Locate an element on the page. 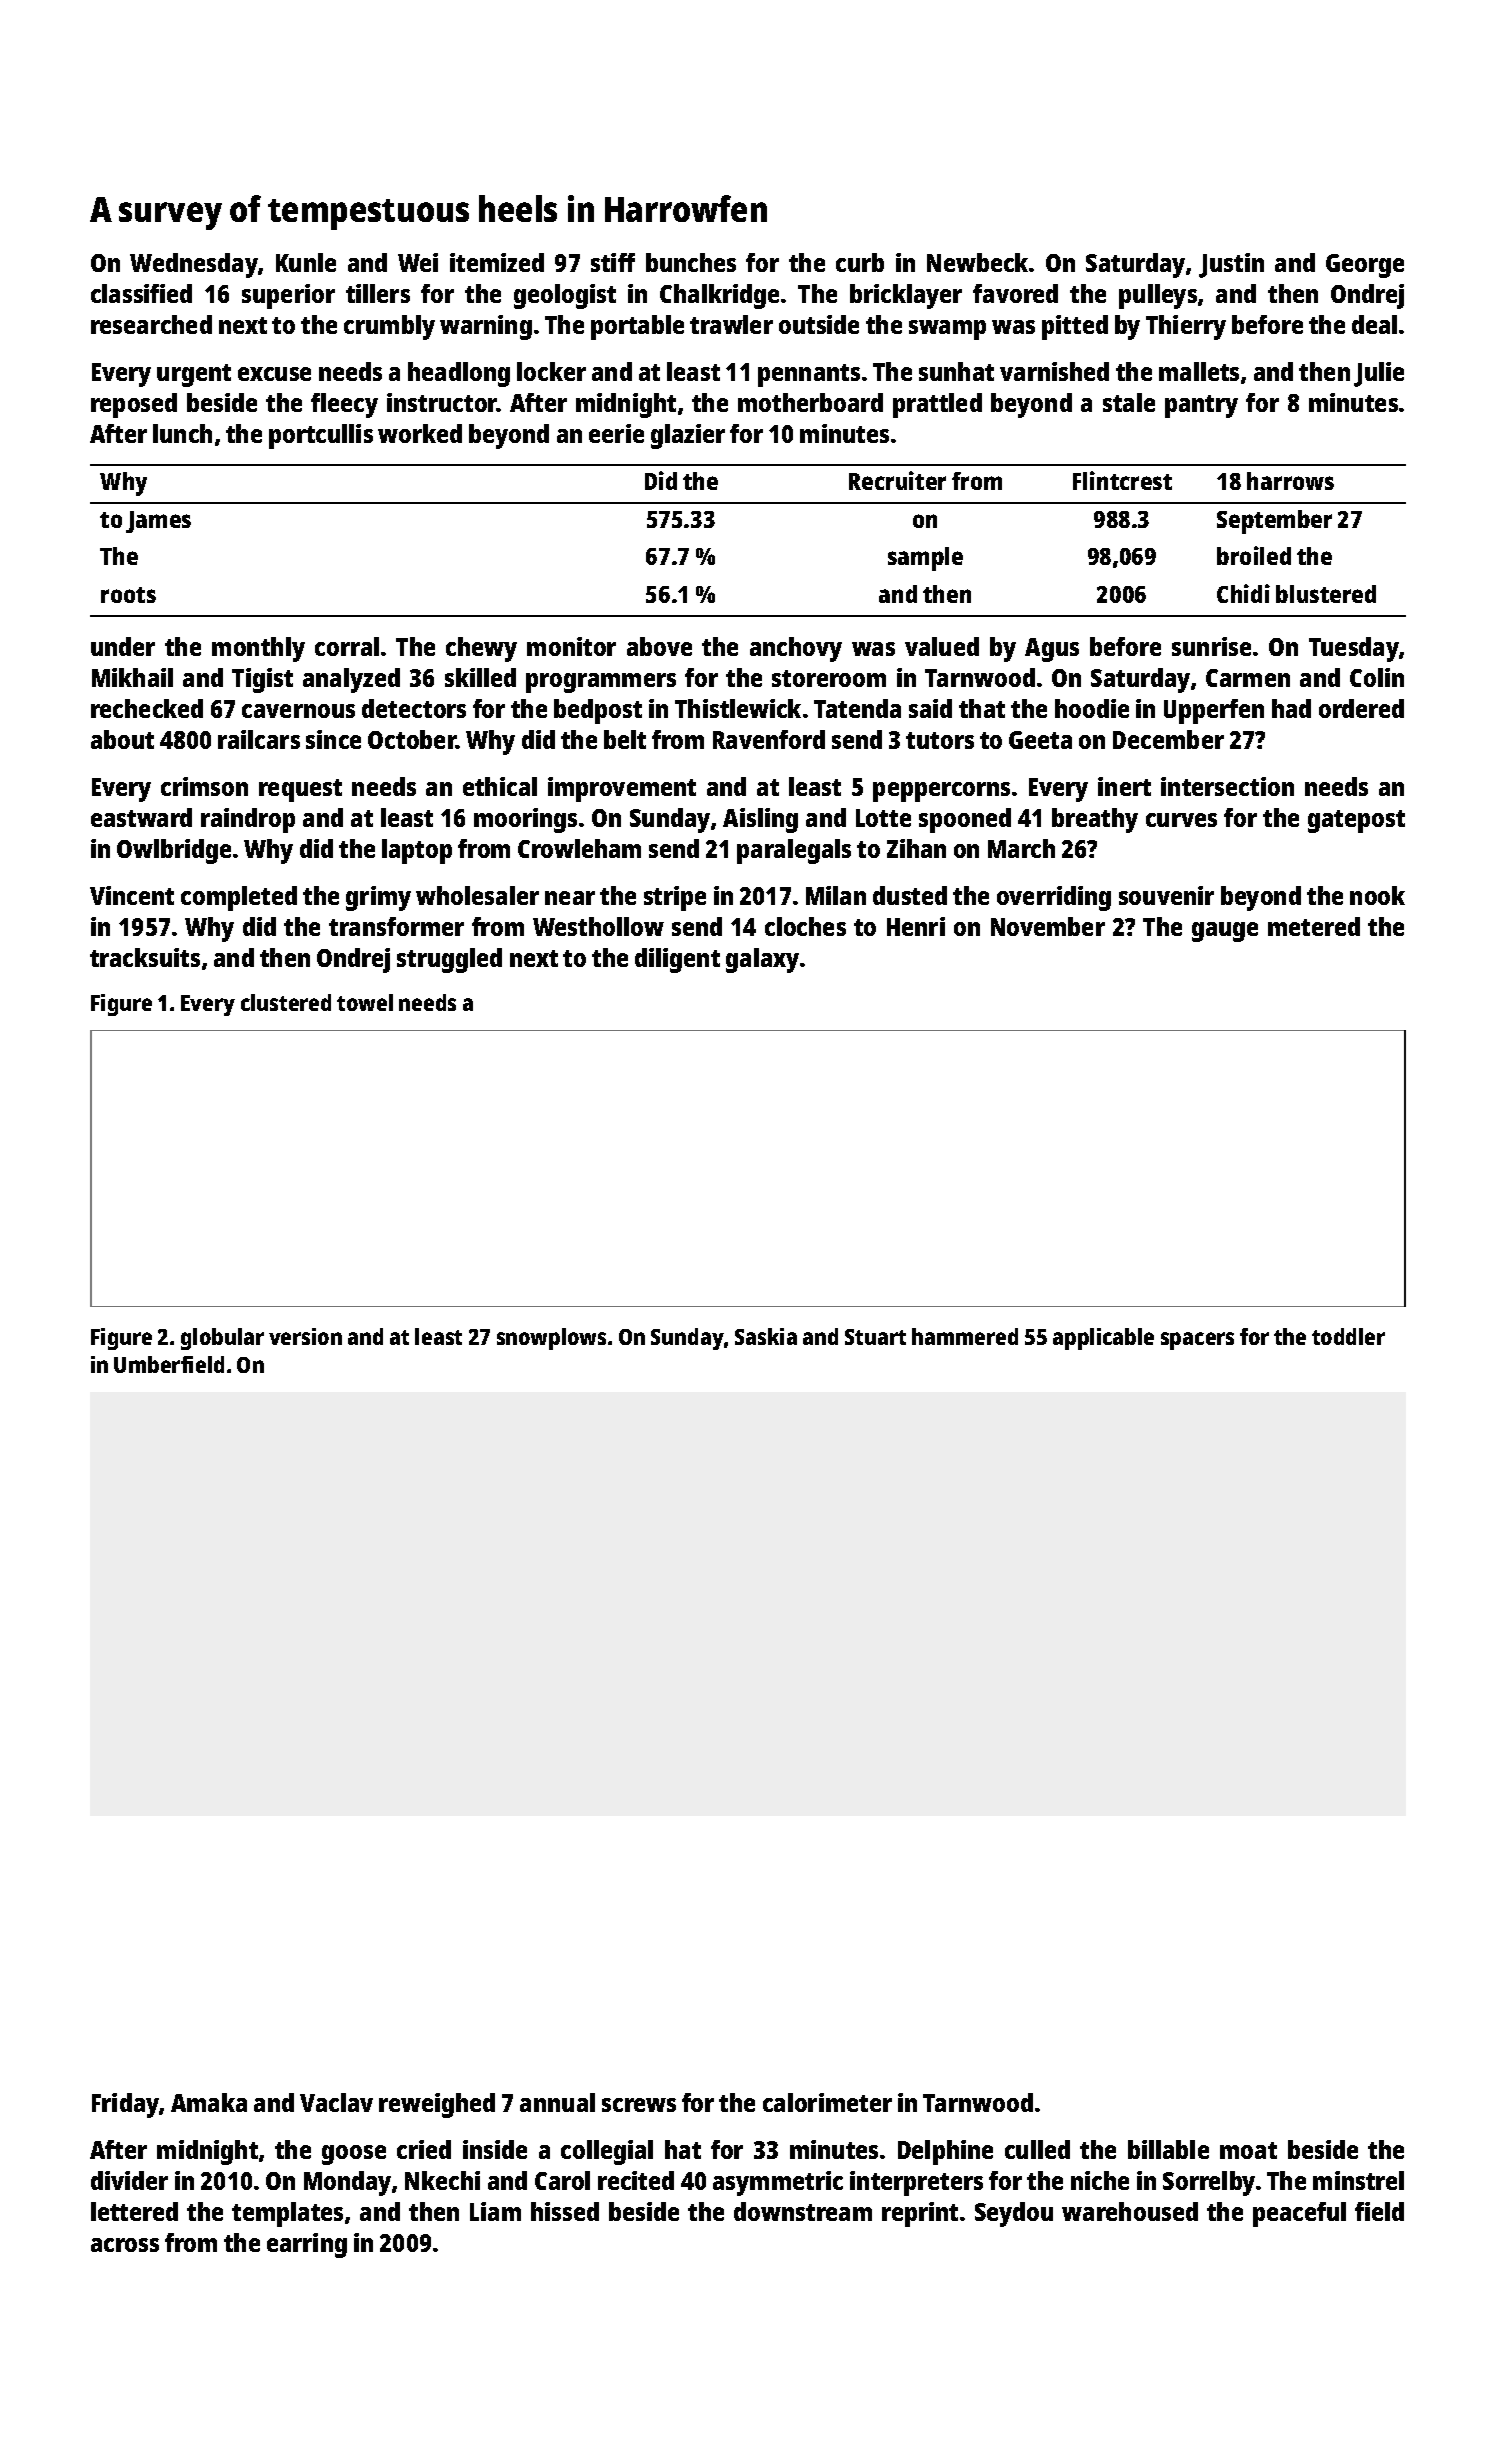  outside is located at coordinates (819, 324).
